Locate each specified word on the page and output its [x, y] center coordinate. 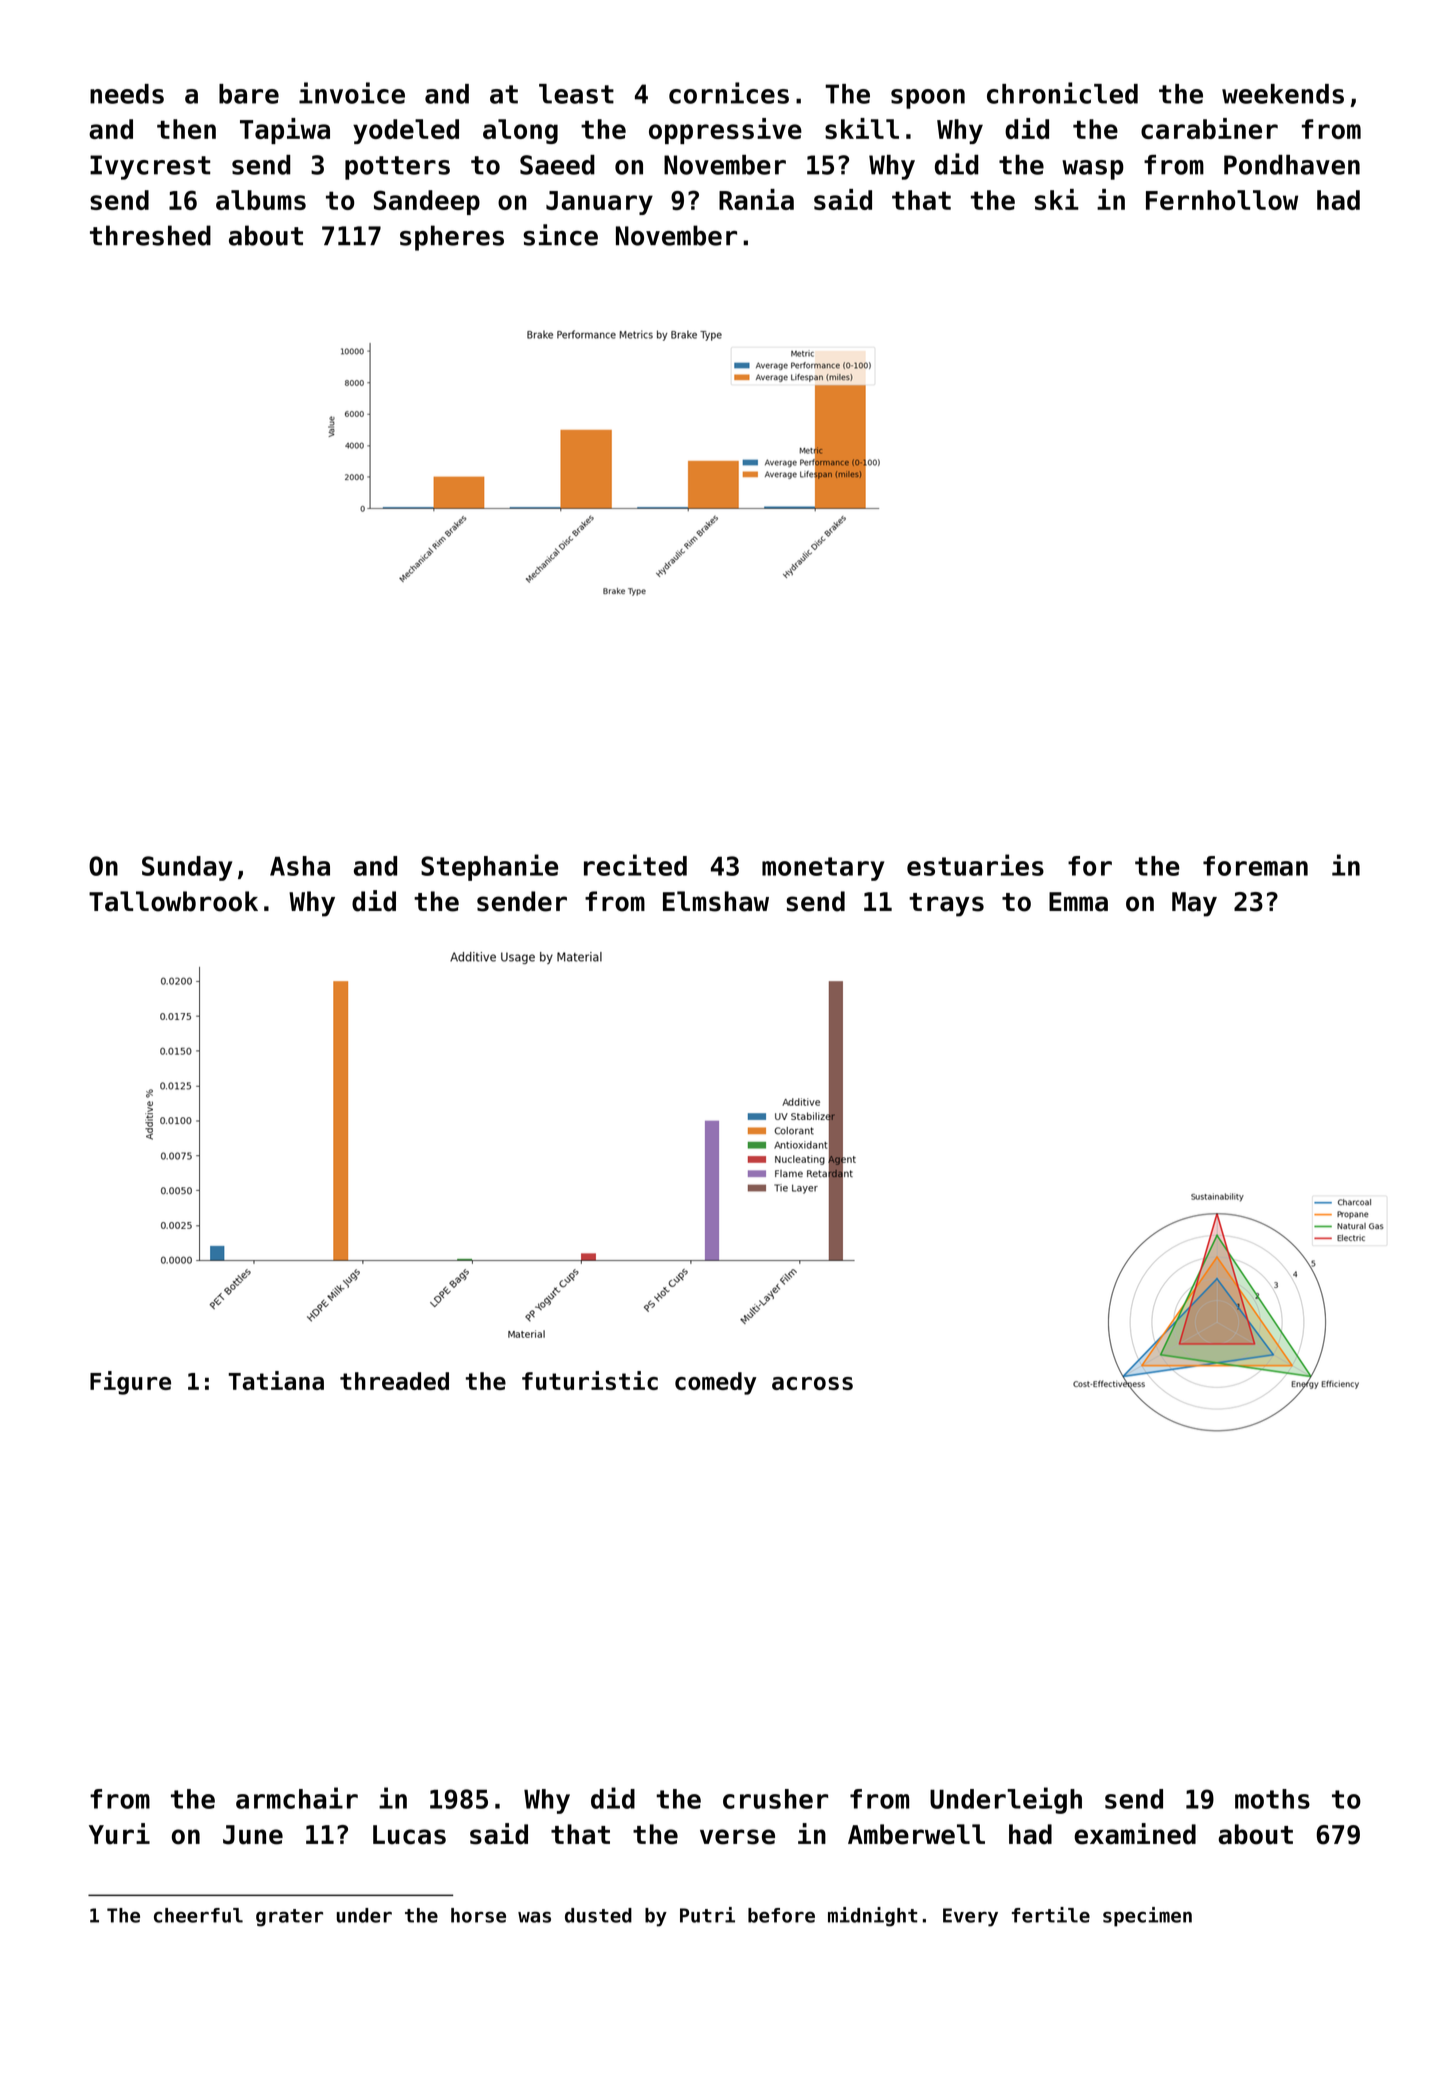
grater [289, 1918]
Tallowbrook [173, 901]
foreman [1255, 866]
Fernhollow [1222, 200]
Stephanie [489, 867]
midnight [872, 1917]
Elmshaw [716, 901]
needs [127, 94]
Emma [1078, 902]
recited [635, 865]
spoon [928, 99]
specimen [1147, 1917]
